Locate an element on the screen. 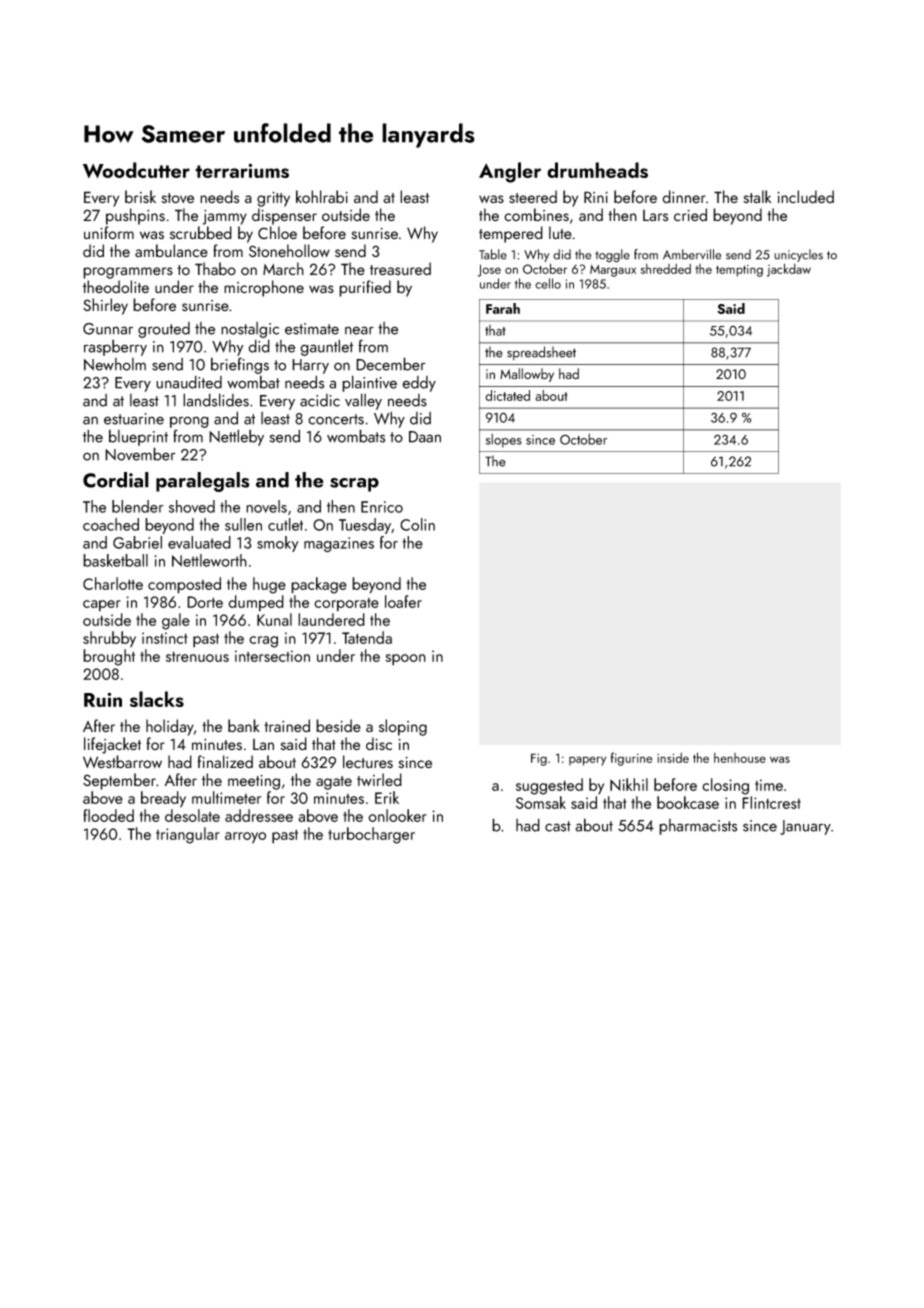  spoon is located at coordinates (405, 660).
